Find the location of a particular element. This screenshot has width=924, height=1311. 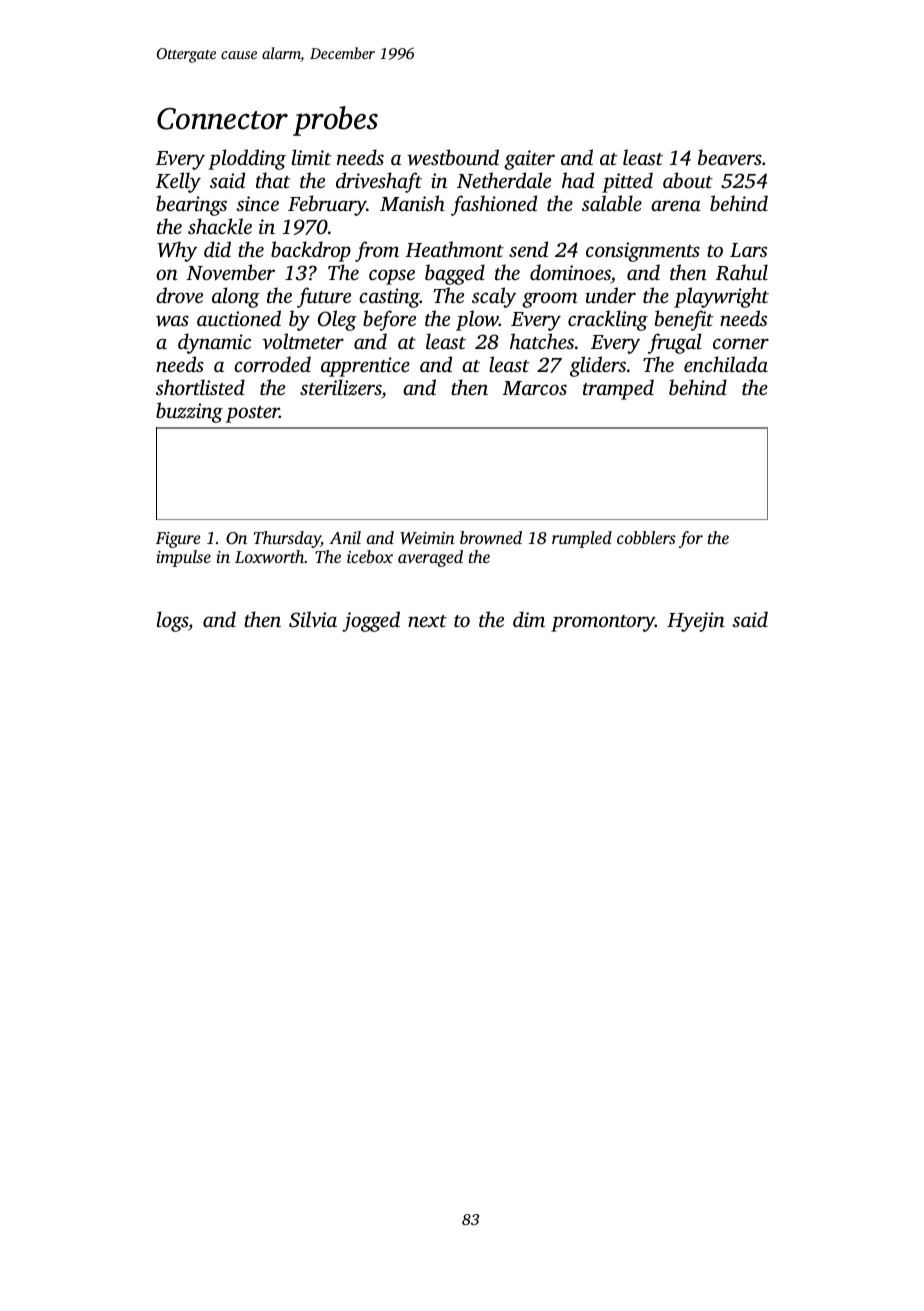

gaiter is located at coordinates (529, 160).
